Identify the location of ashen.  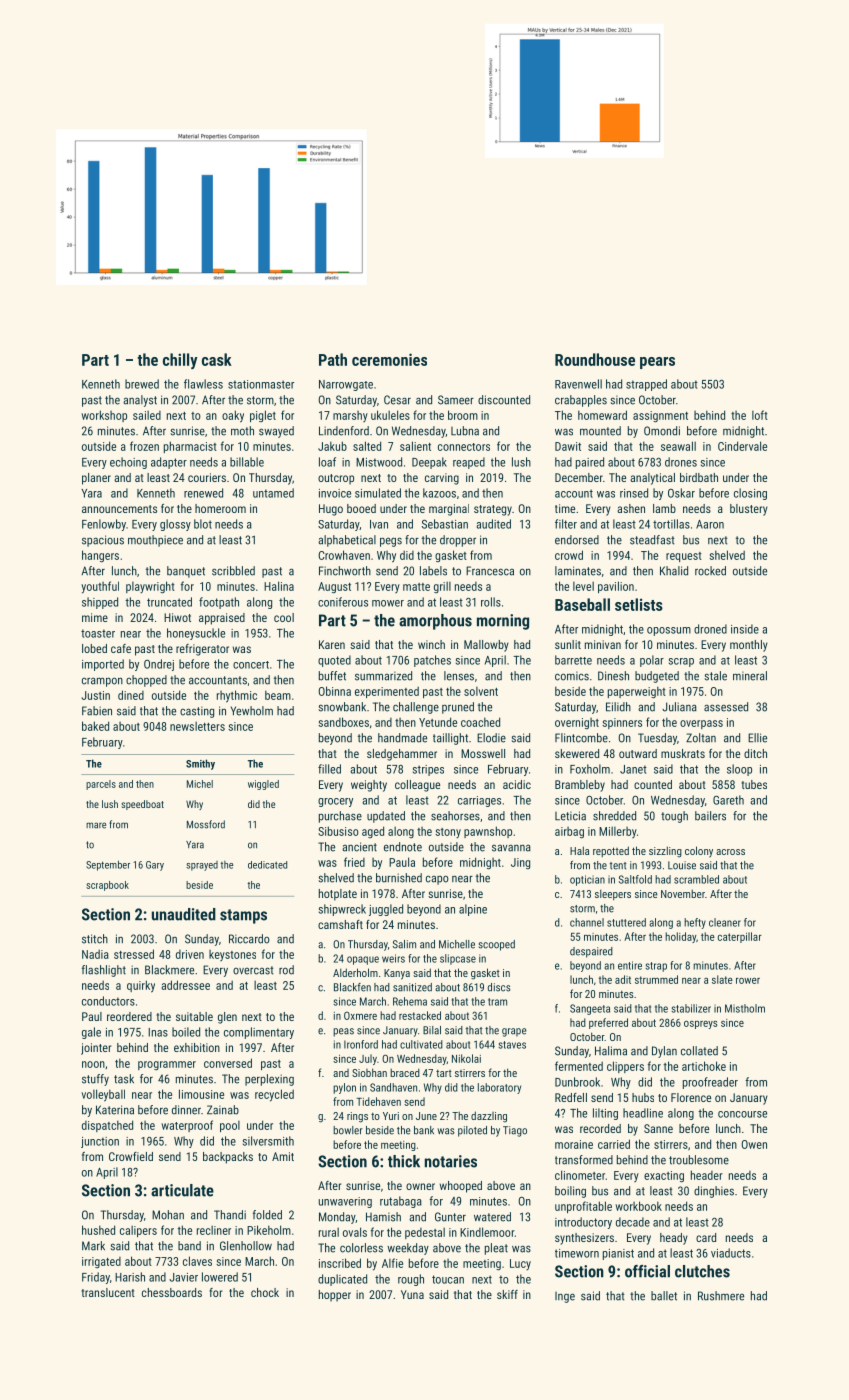
(631, 508).
